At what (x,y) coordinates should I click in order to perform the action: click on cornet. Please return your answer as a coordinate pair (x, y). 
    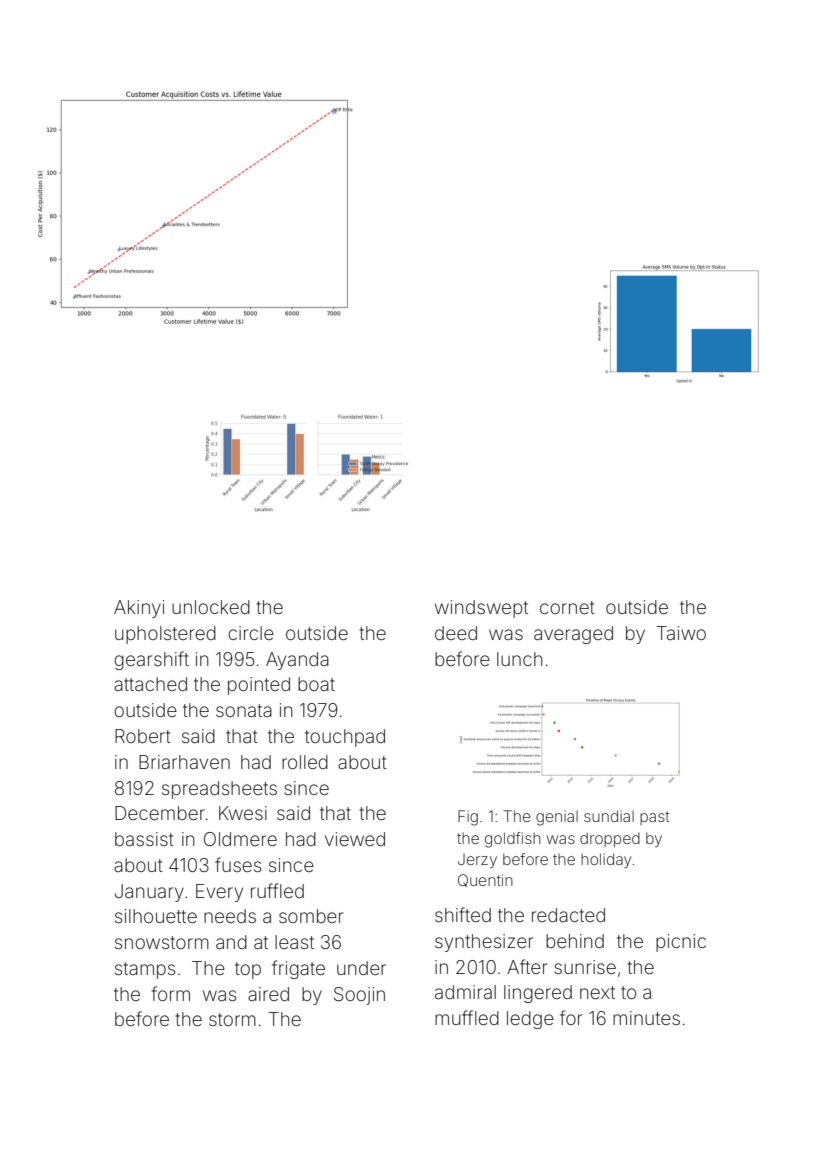
    Looking at the image, I should click on (567, 607).
